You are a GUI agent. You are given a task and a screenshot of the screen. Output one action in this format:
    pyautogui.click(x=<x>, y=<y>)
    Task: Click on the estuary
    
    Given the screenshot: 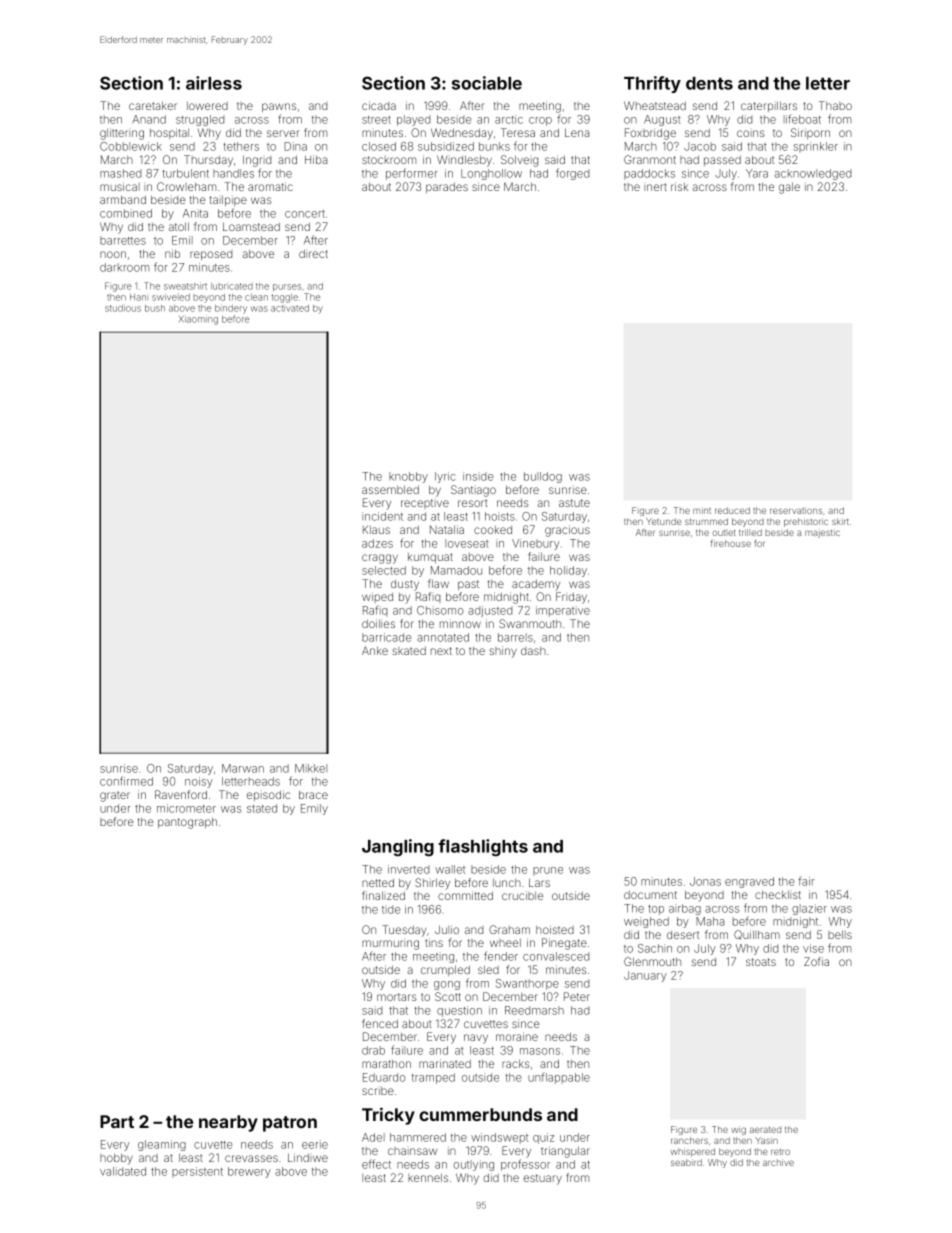 What is the action you would take?
    pyautogui.click(x=542, y=1179)
